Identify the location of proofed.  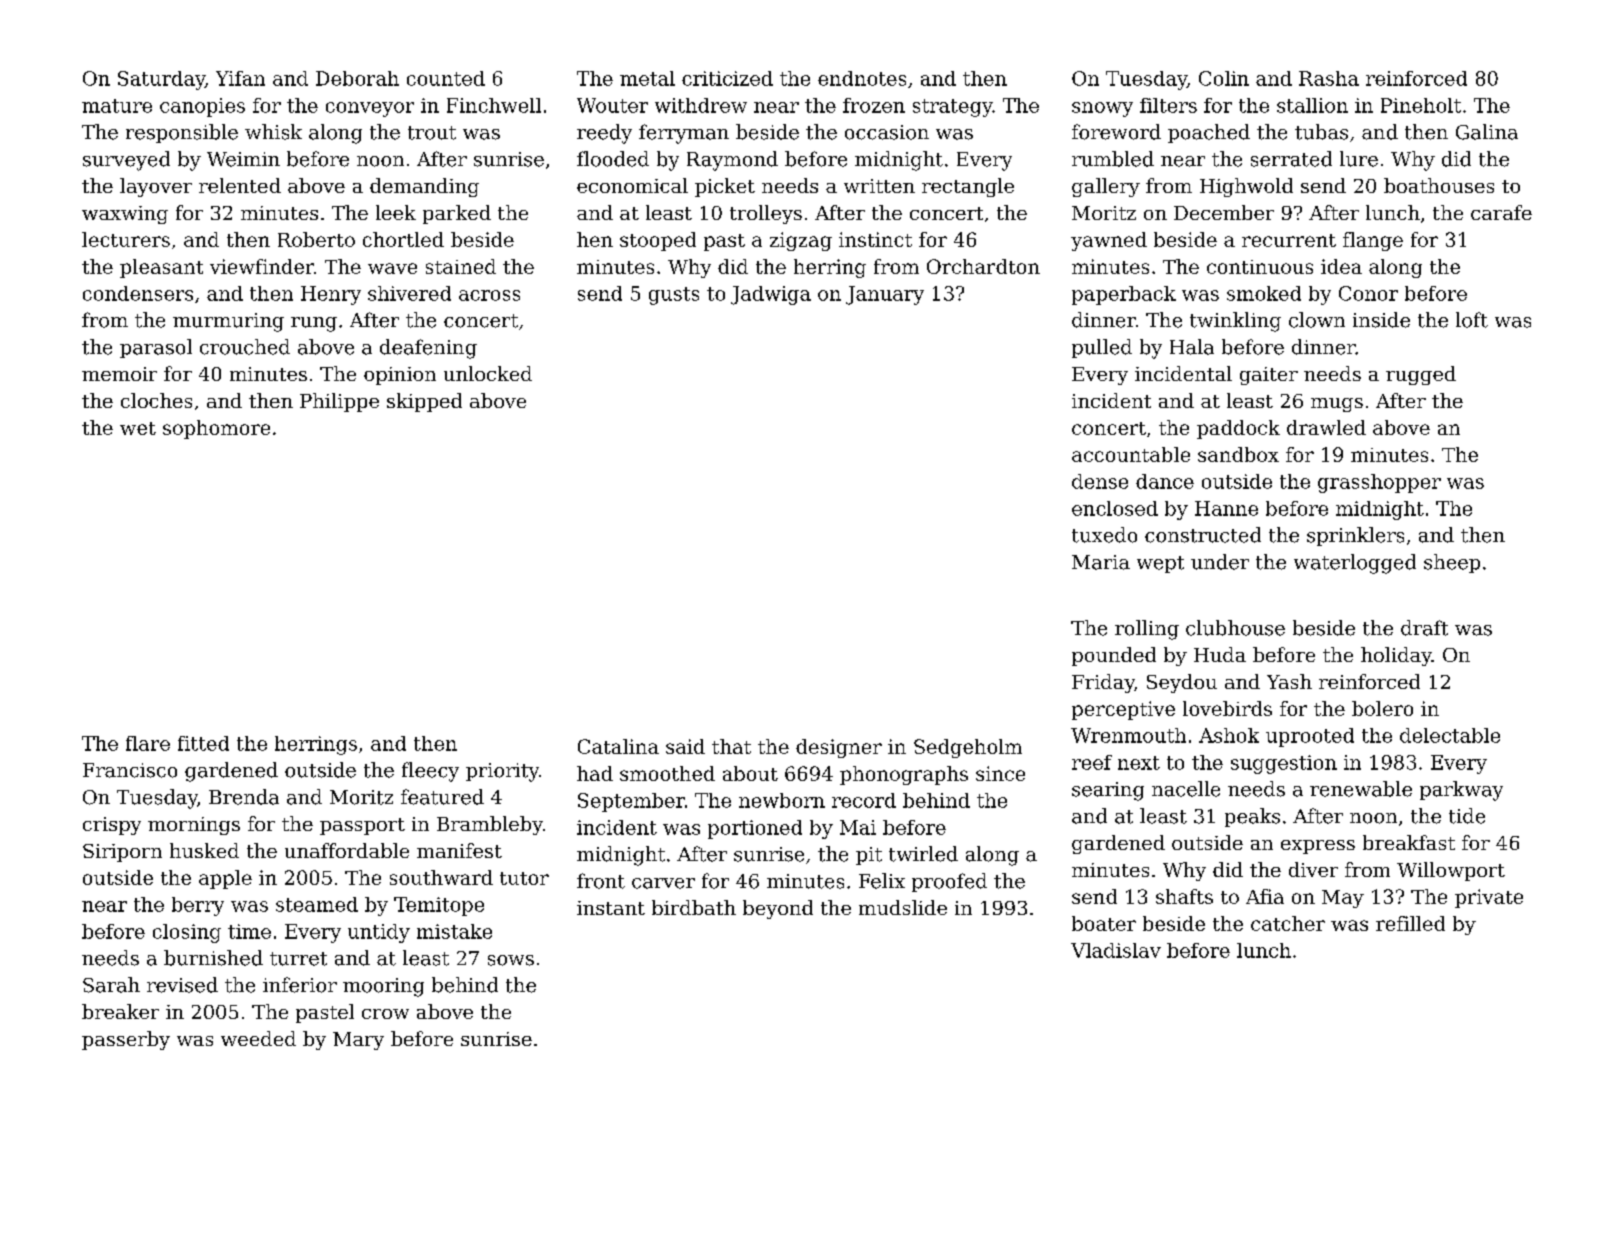
(949, 882).
